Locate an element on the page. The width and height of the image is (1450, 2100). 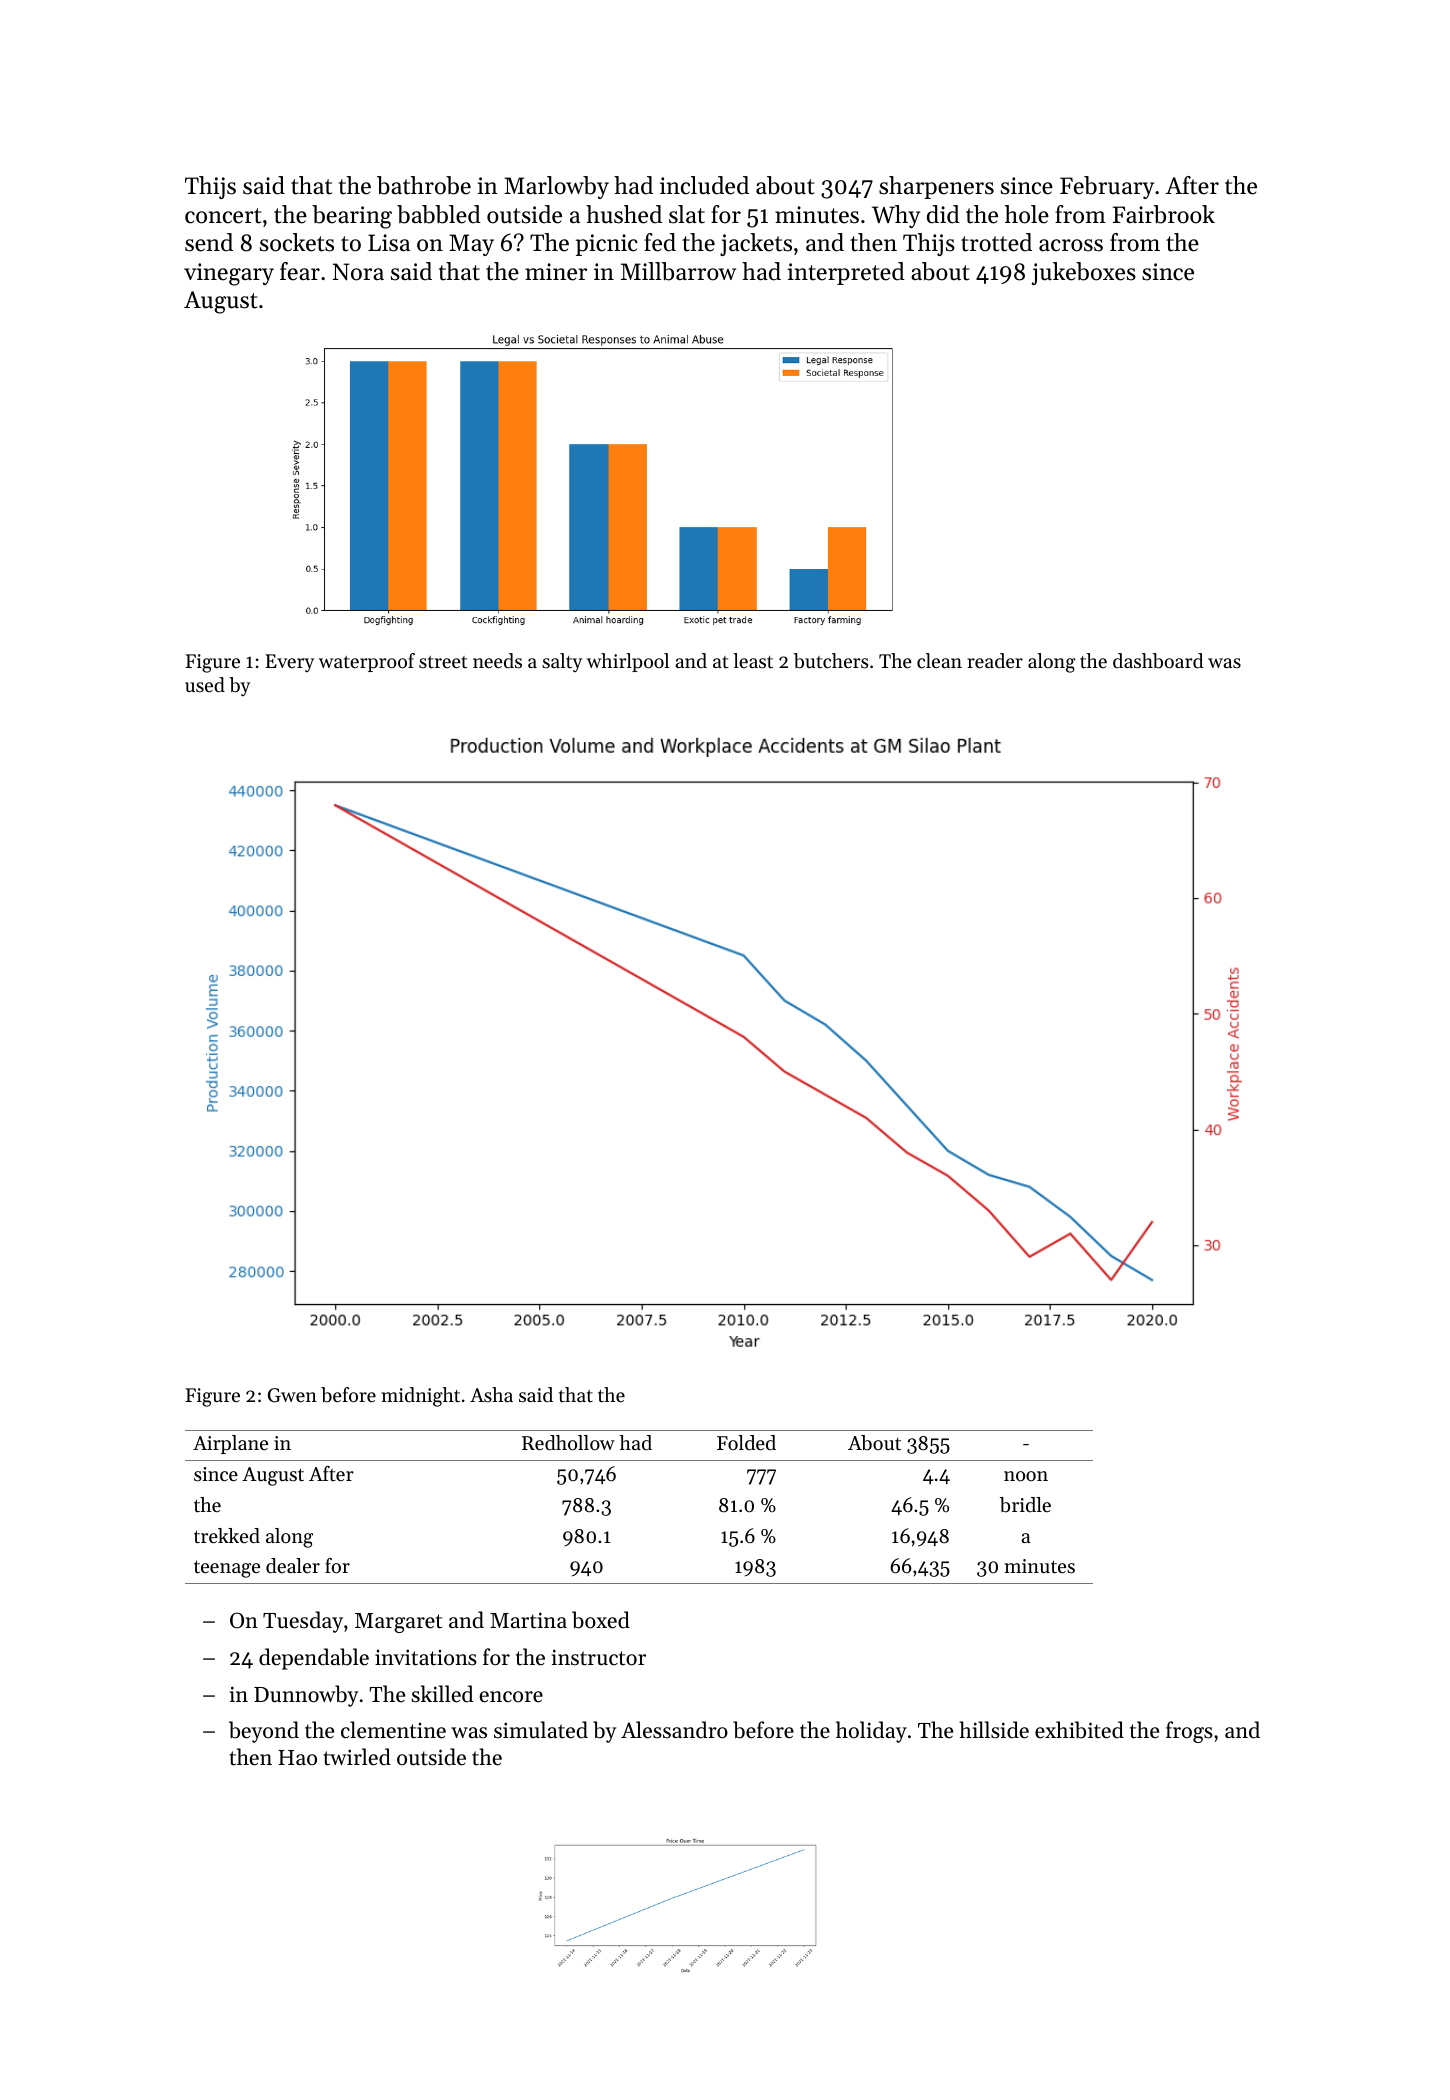
miner is located at coordinates (556, 272).
